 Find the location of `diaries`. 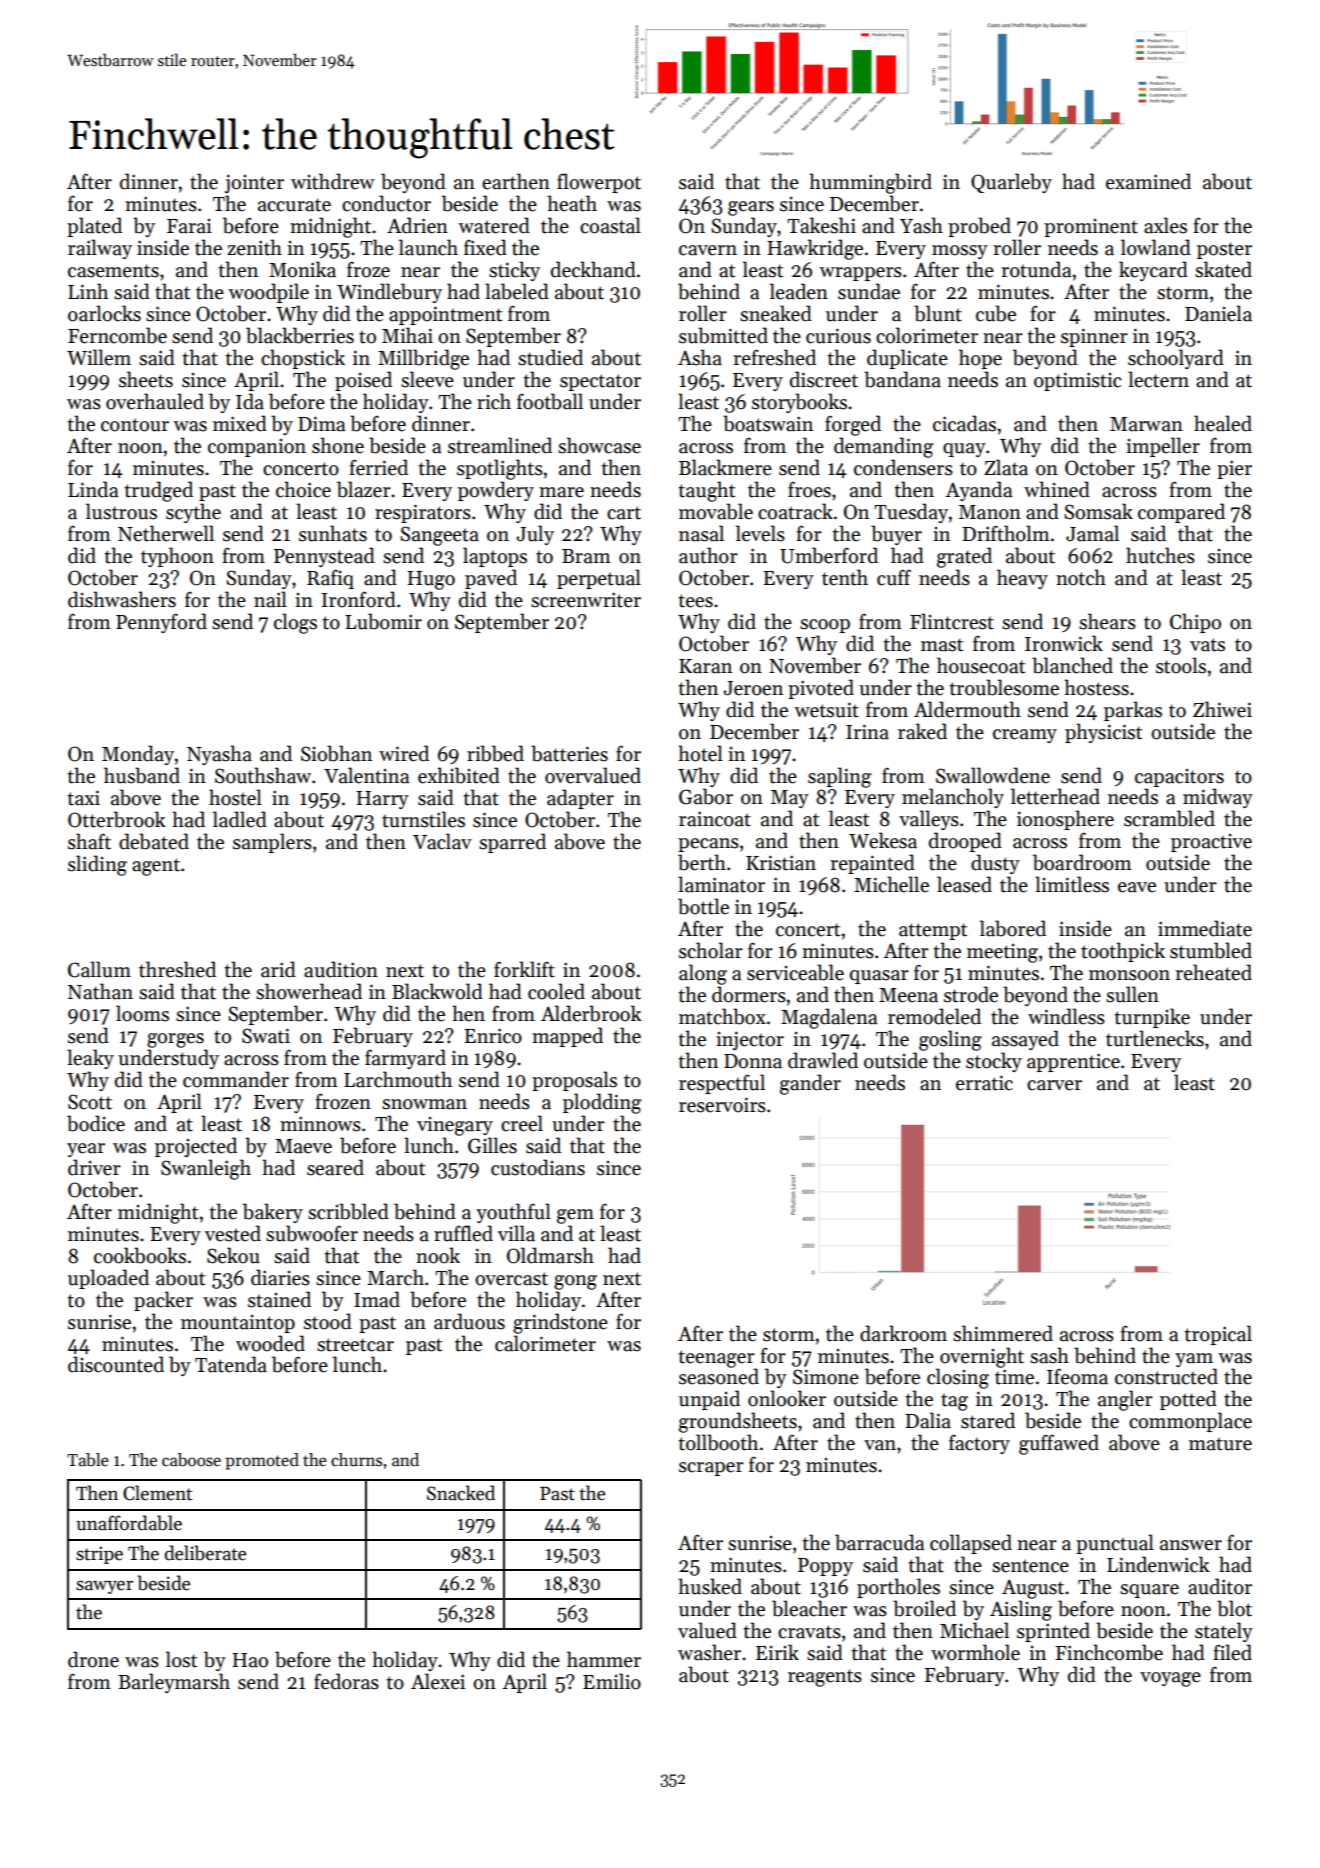

diaries is located at coordinates (280, 1277).
